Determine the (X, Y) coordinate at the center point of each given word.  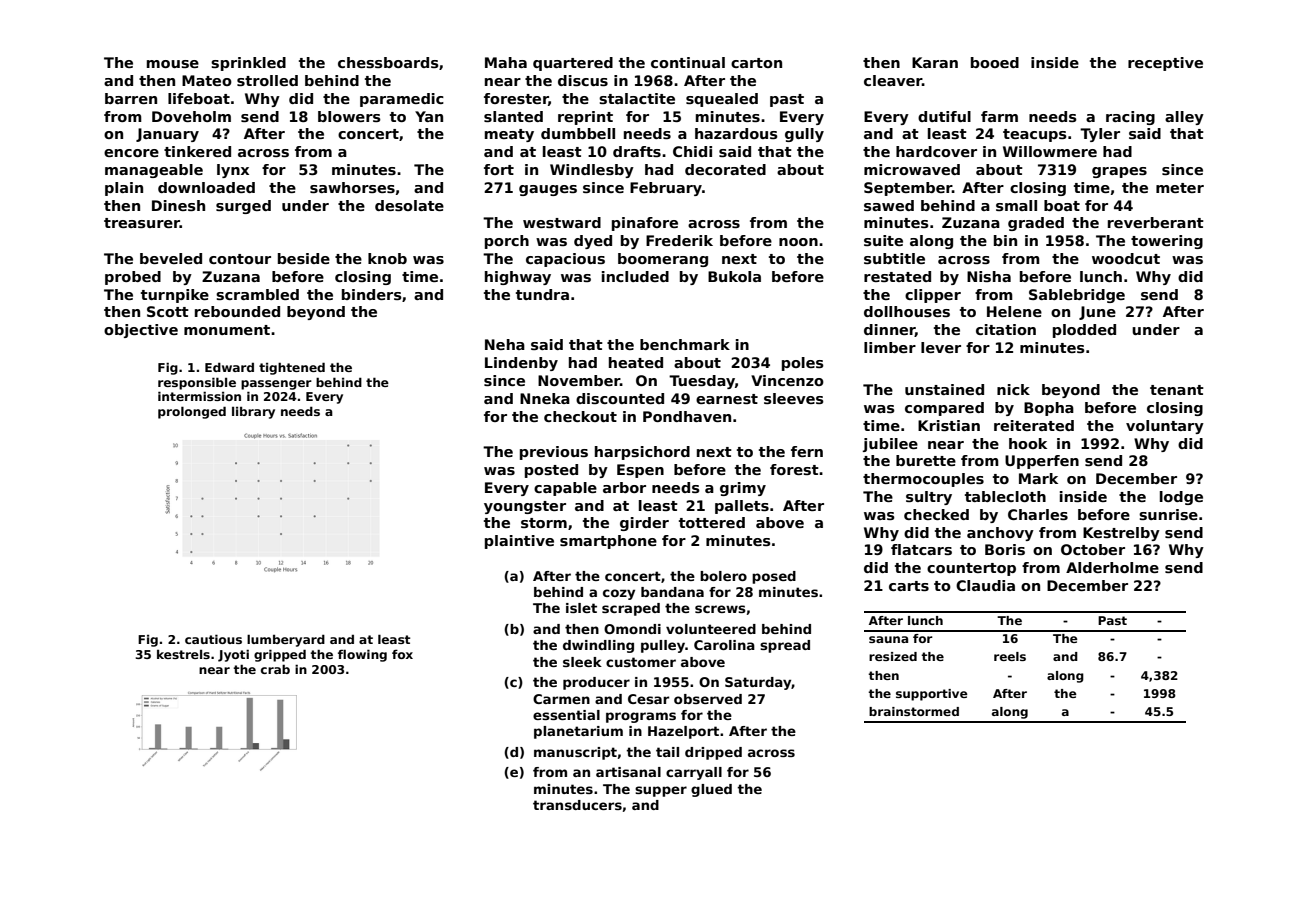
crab (275, 669)
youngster (525, 507)
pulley (663, 646)
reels (1010, 656)
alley (1184, 118)
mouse (173, 64)
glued (711, 790)
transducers (577, 805)
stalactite (637, 98)
